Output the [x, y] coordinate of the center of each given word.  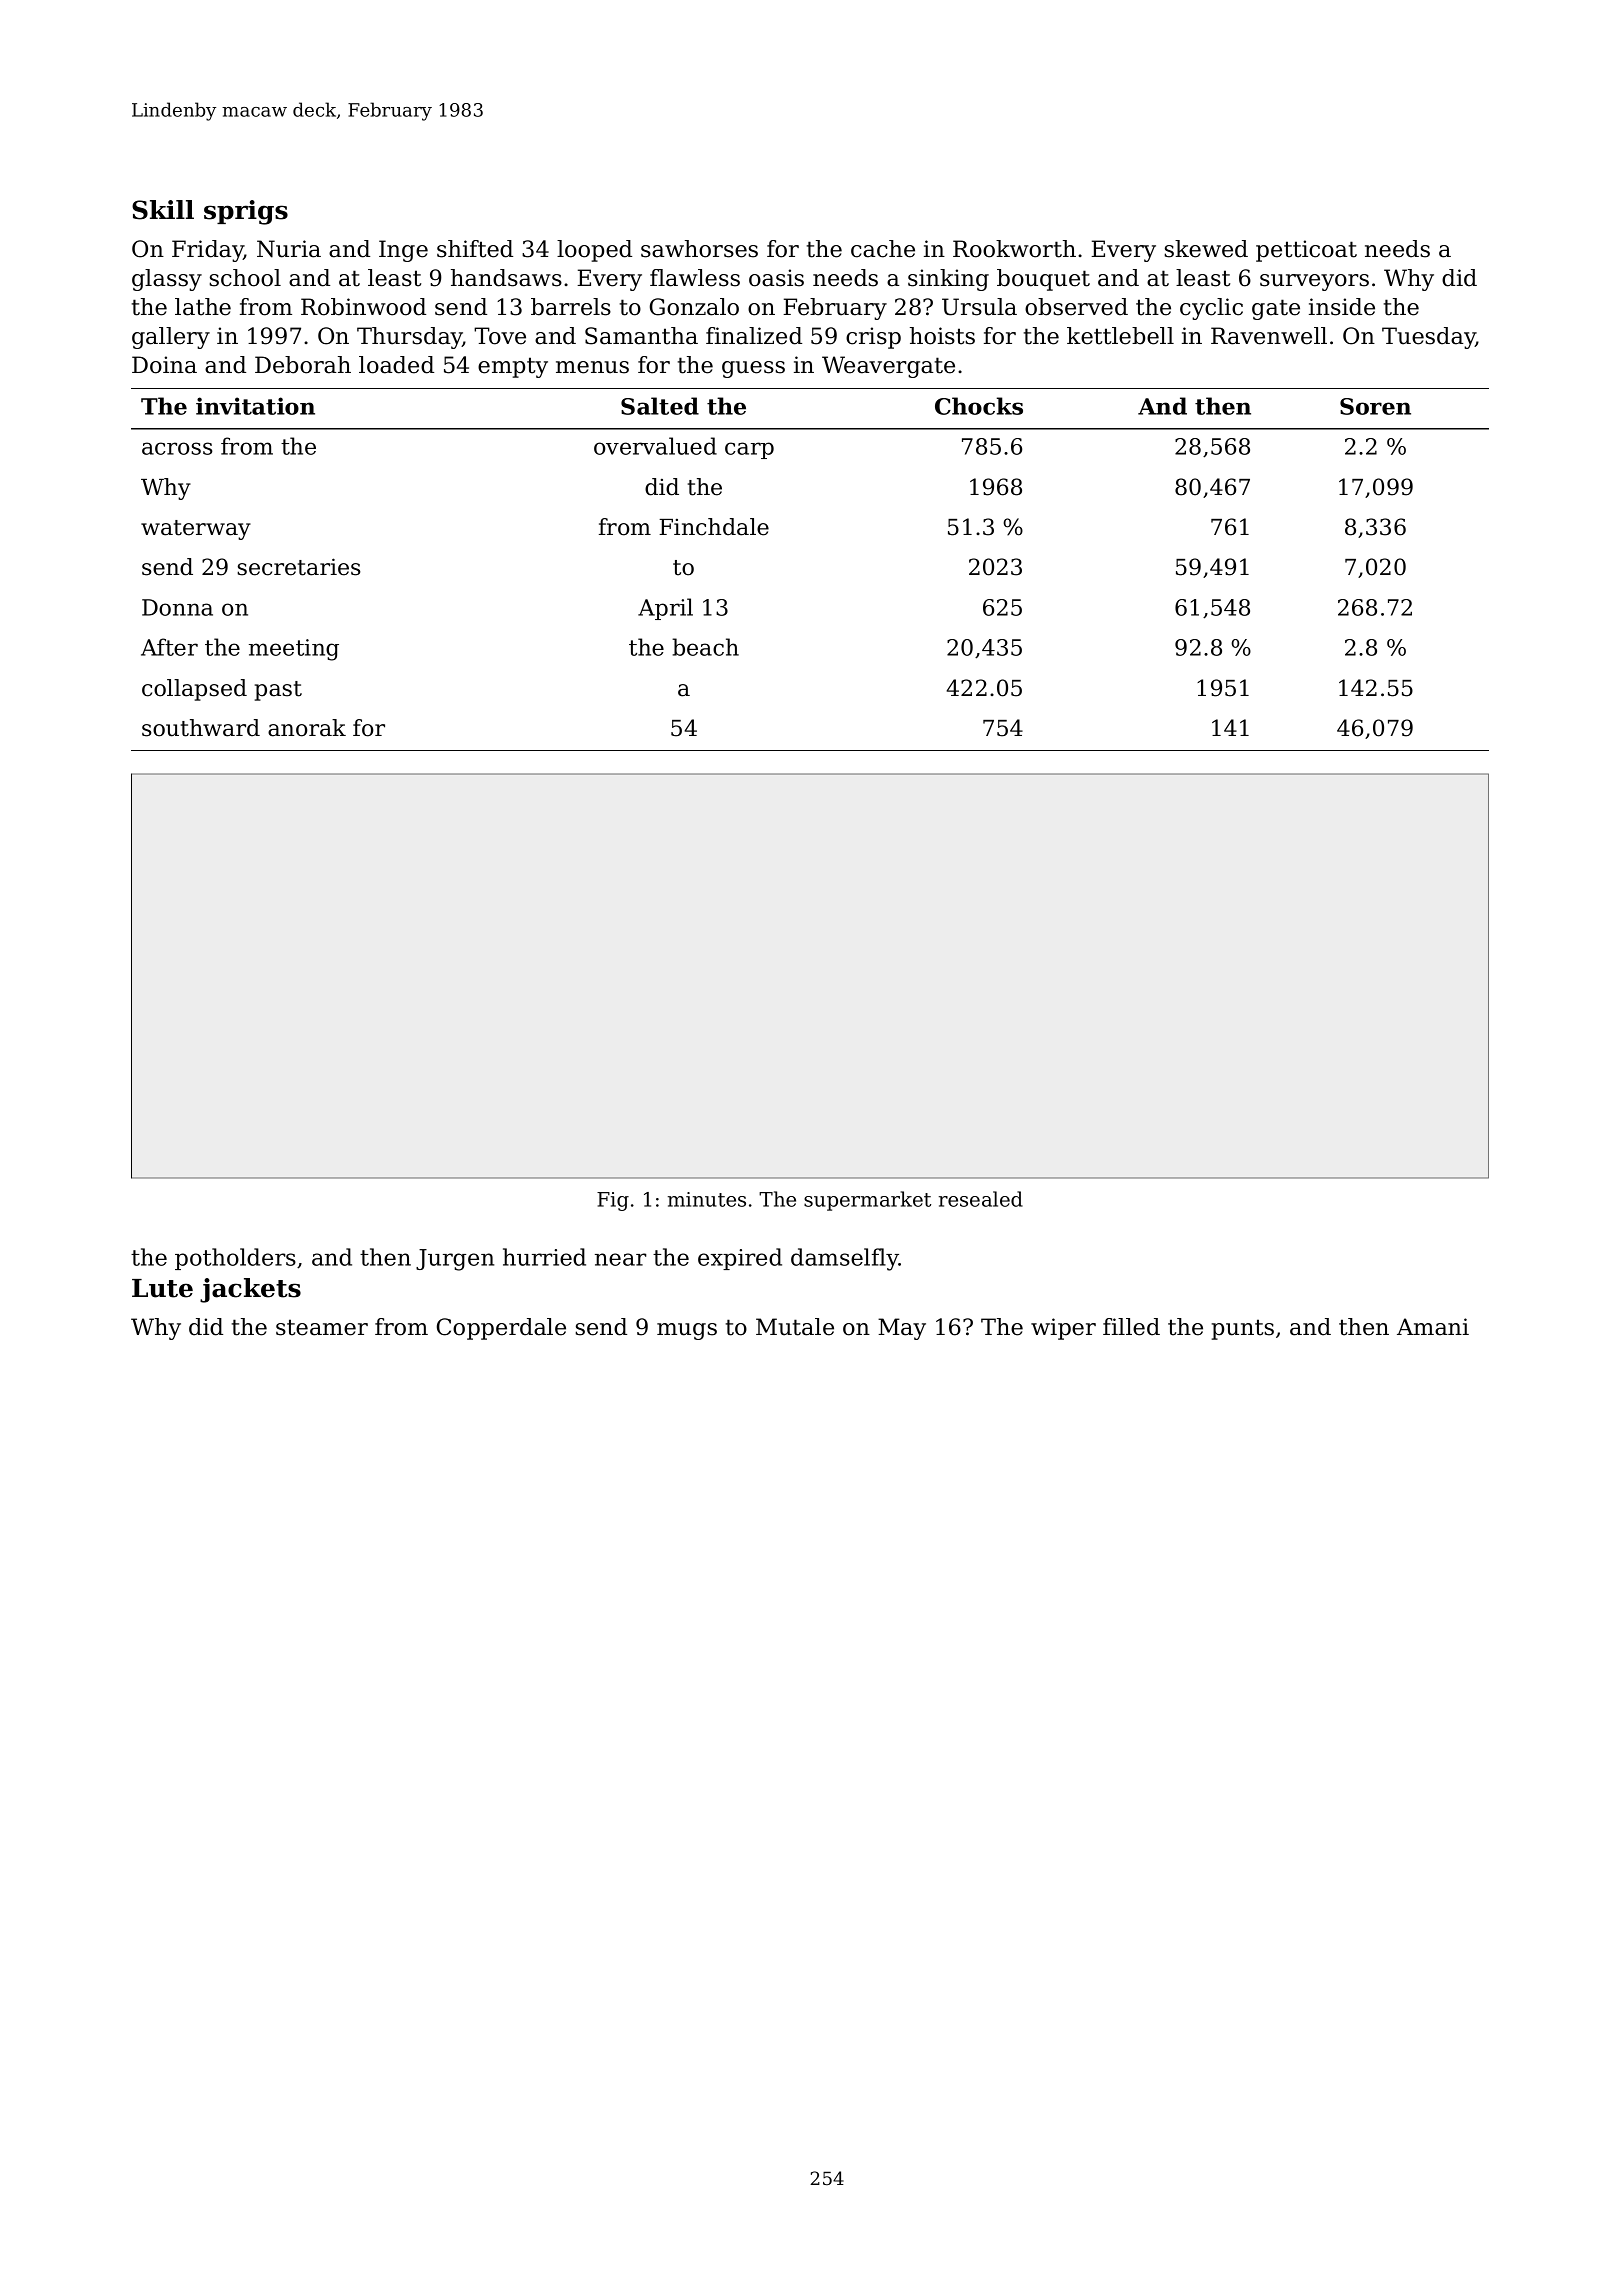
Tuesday [1429, 338]
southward [201, 728]
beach [705, 647]
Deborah [303, 365]
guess [753, 369]
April [665, 609]
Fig [613, 1201]
